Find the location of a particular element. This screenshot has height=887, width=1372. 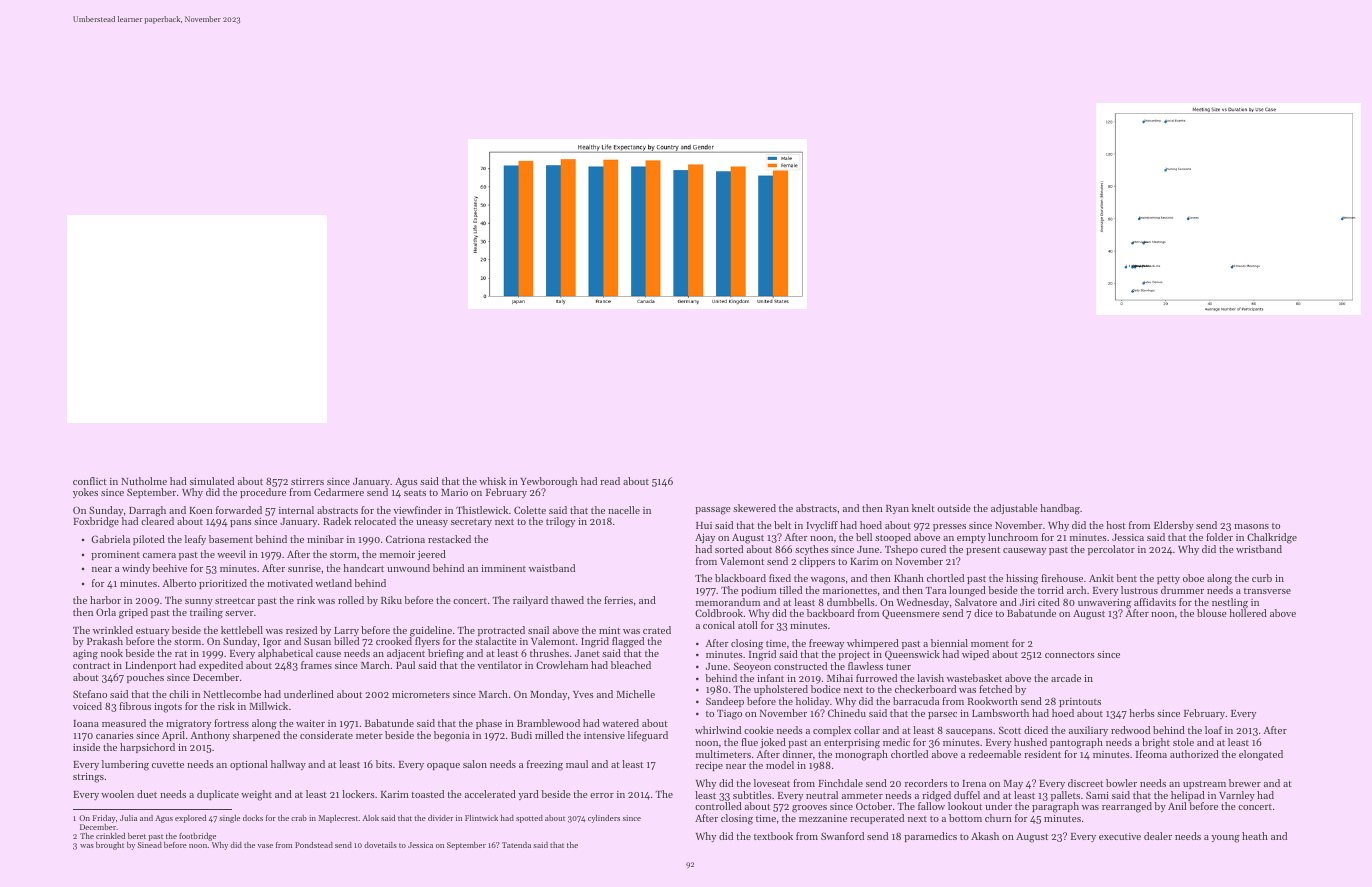

woolen is located at coordinates (117, 794).
